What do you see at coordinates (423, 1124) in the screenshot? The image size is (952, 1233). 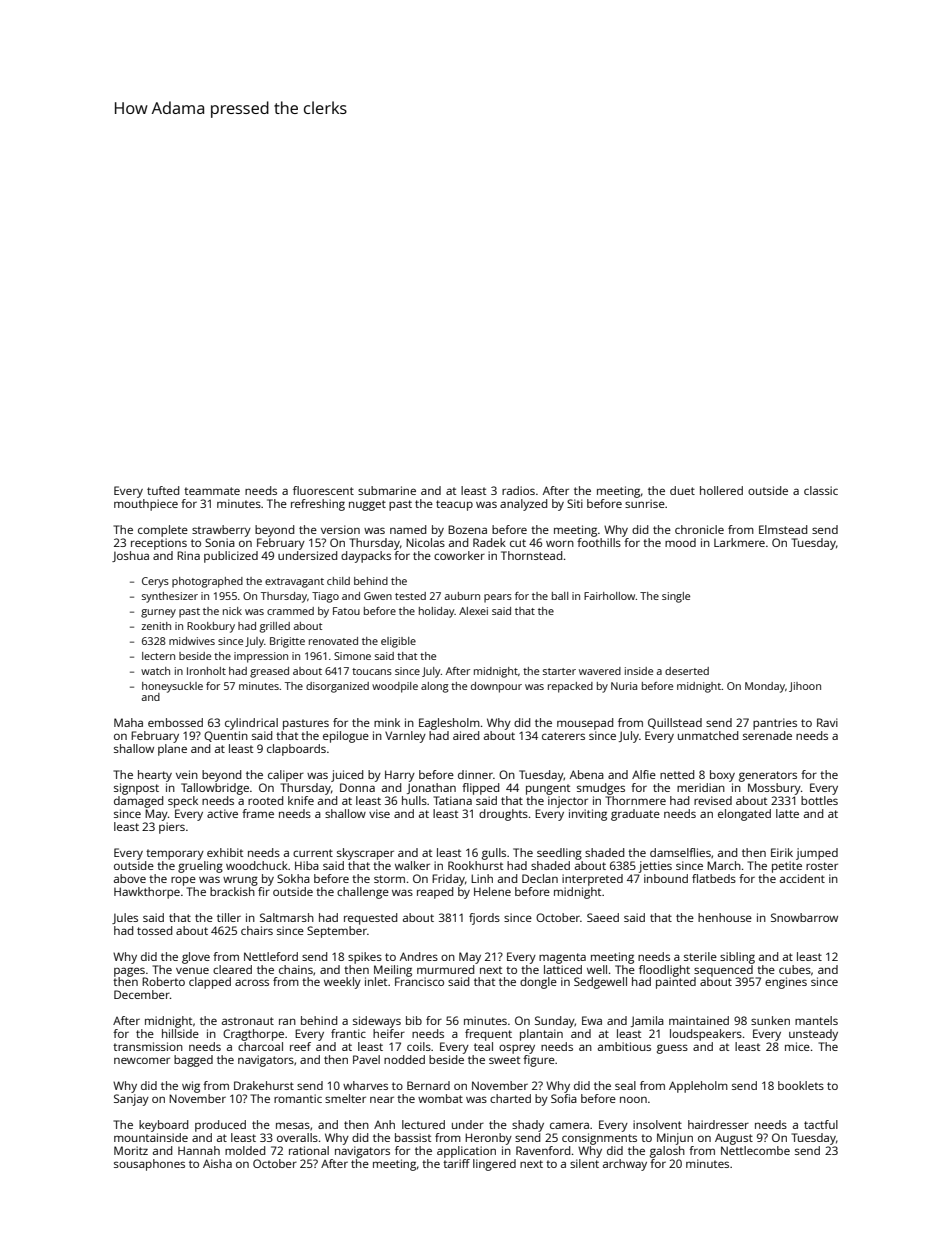 I see `lectured` at bounding box center [423, 1124].
